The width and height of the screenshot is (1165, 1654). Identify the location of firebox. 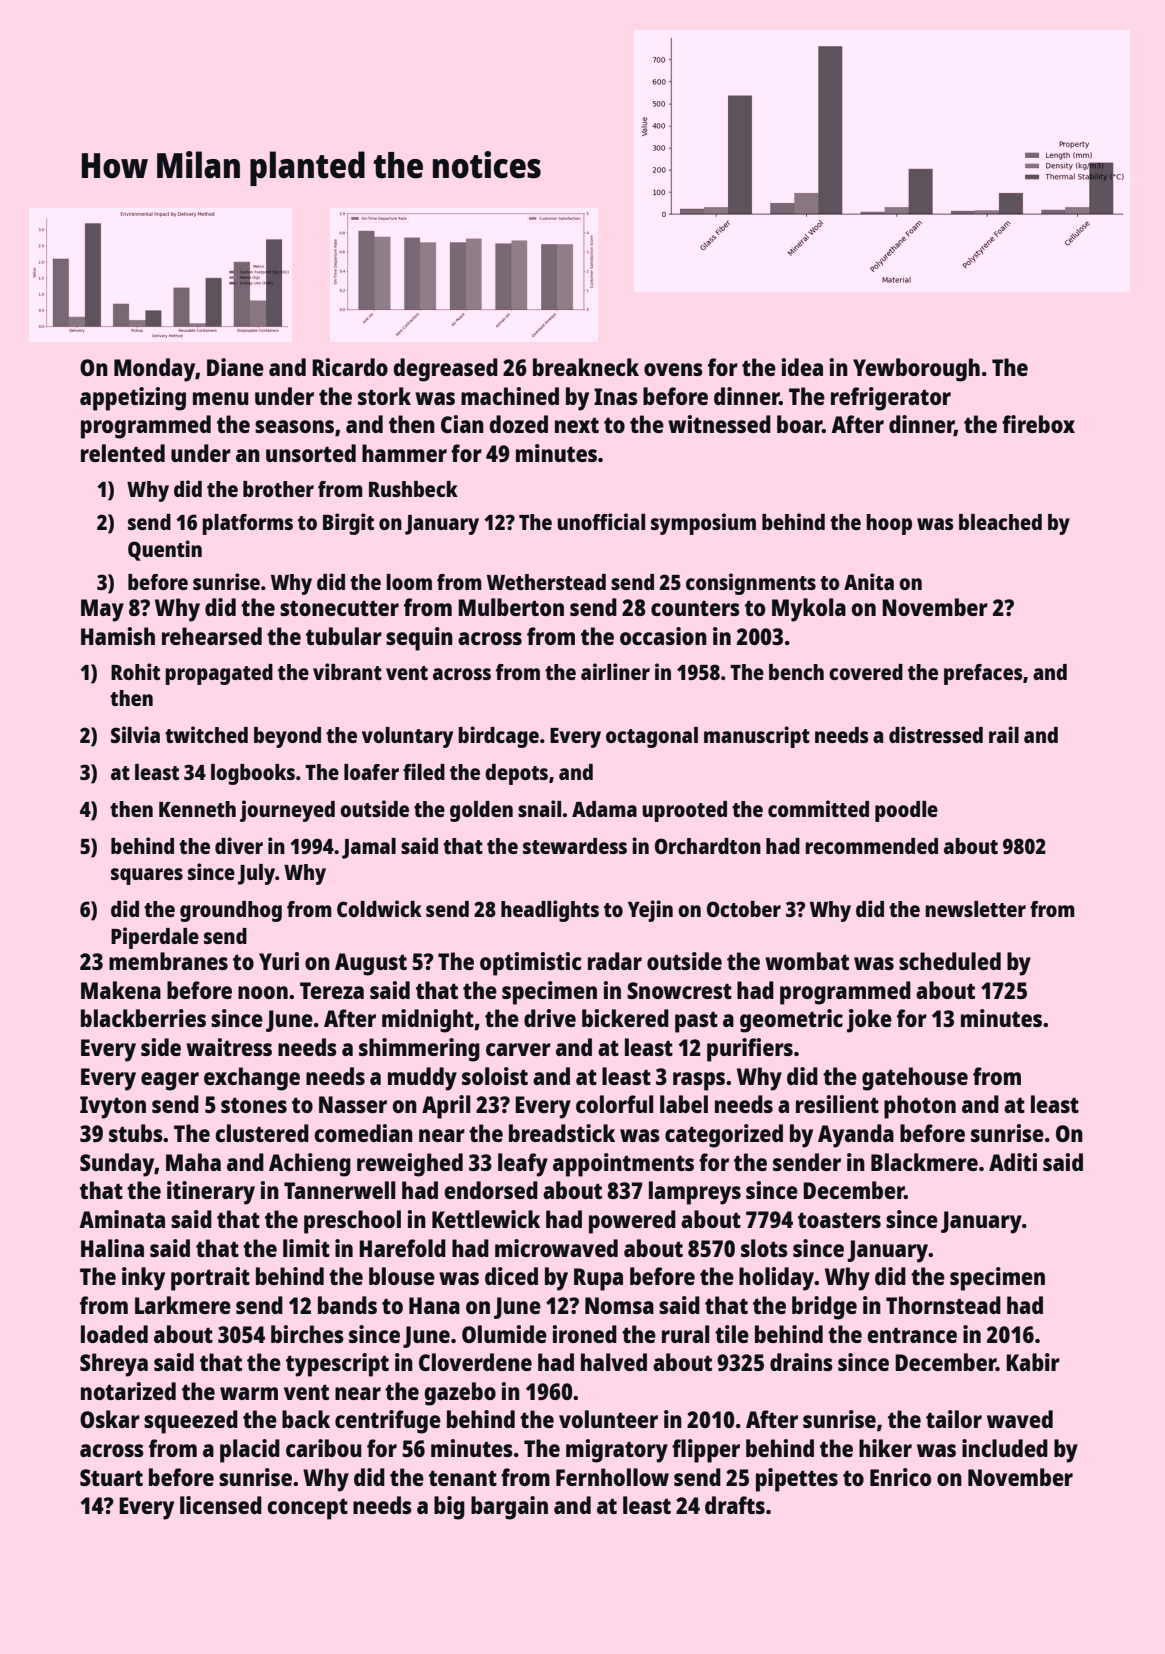
(1038, 424).
